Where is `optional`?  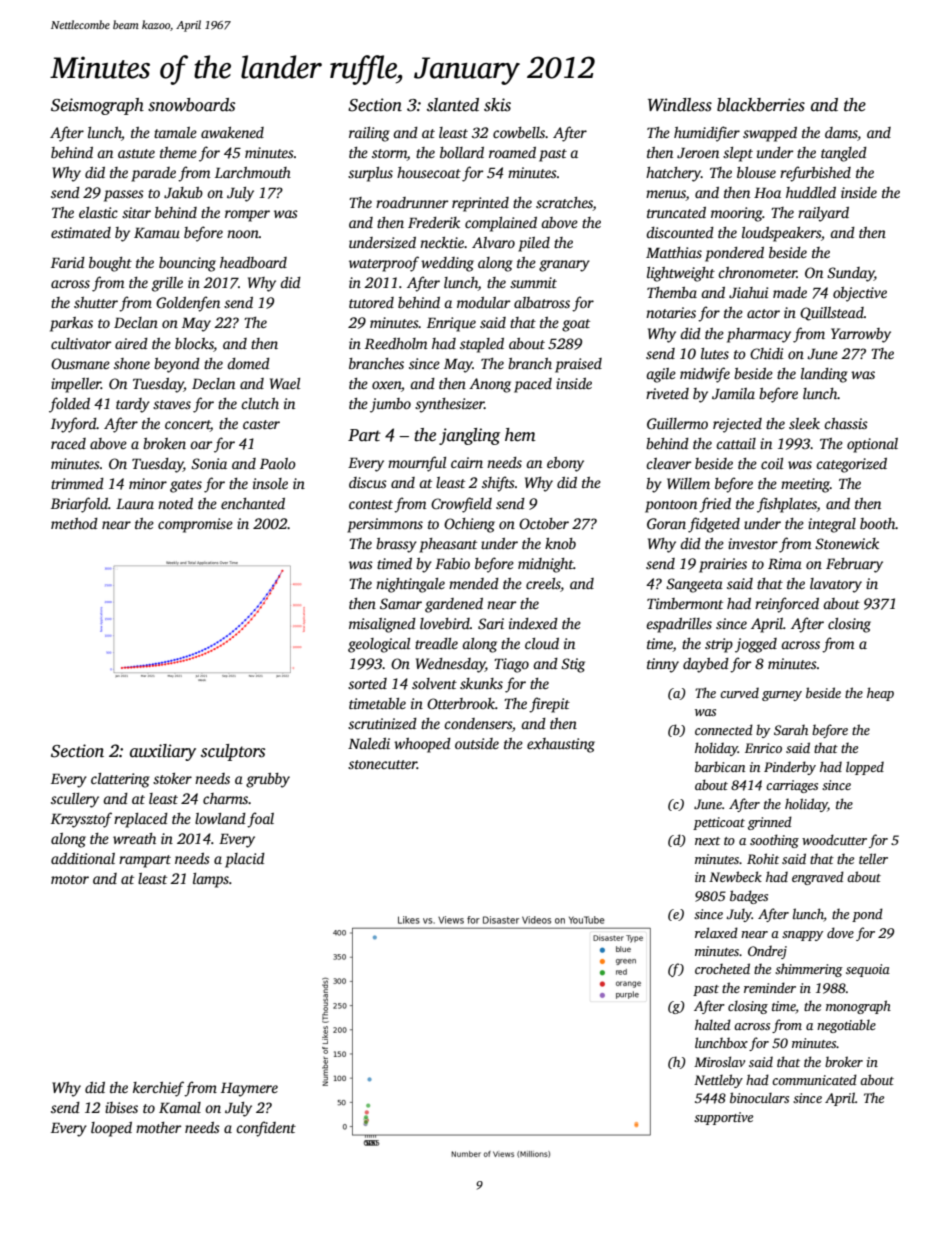 optional is located at coordinates (872, 445).
